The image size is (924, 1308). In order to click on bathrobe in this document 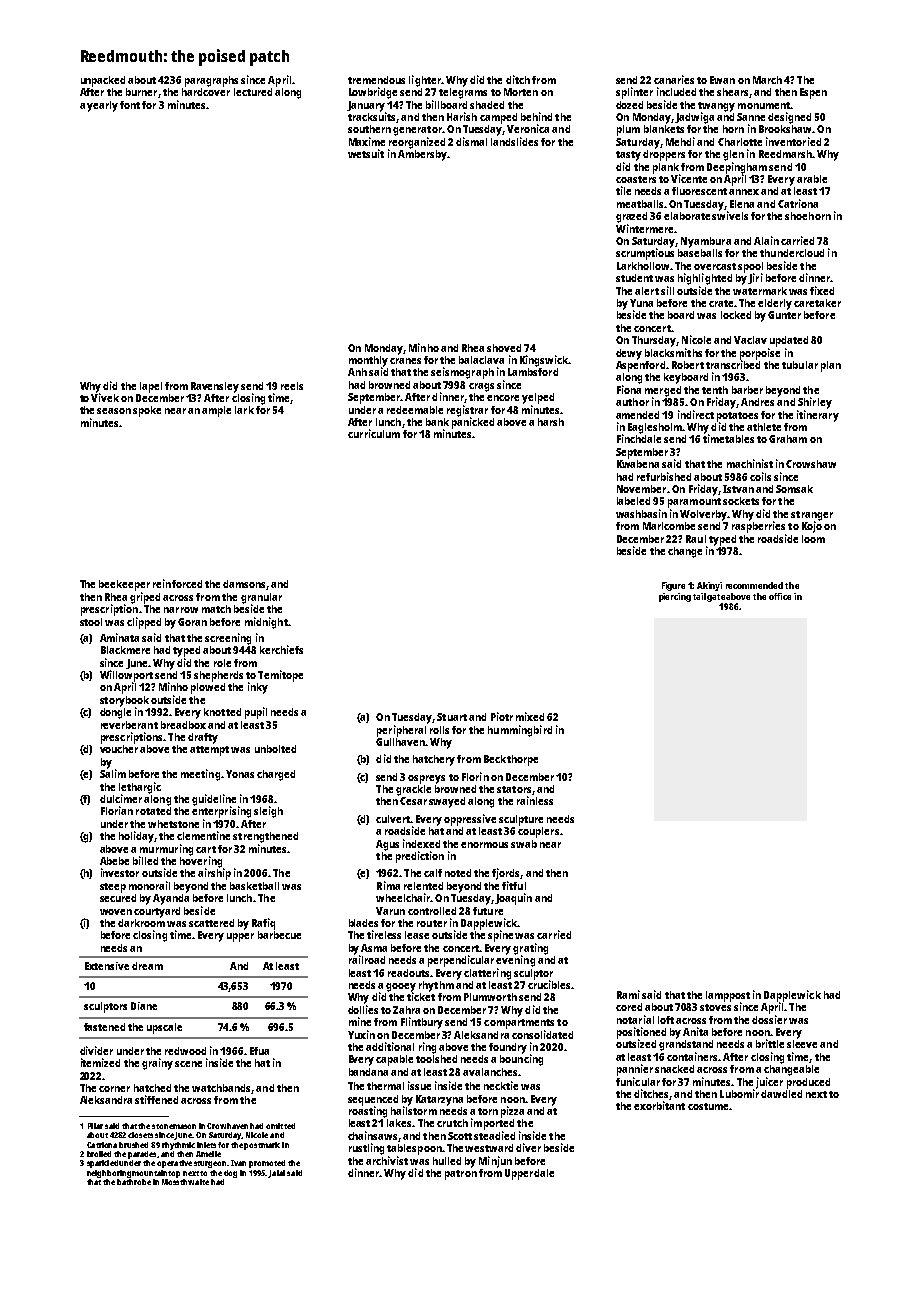, I will do `click(134, 1182)`.
